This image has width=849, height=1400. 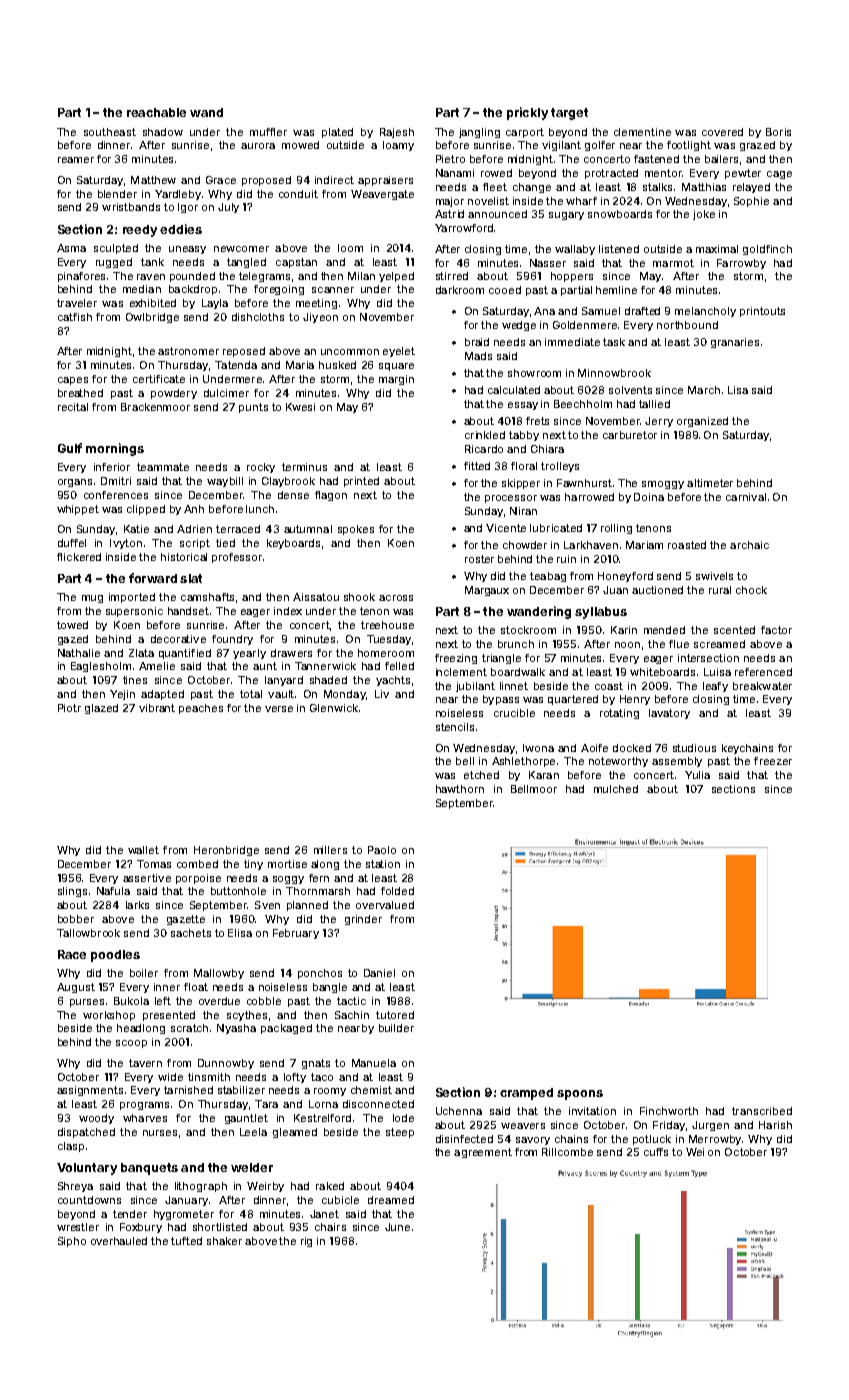 What do you see at coordinates (306, 1242) in the image?
I see `rig` at bounding box center [306, 1242].
